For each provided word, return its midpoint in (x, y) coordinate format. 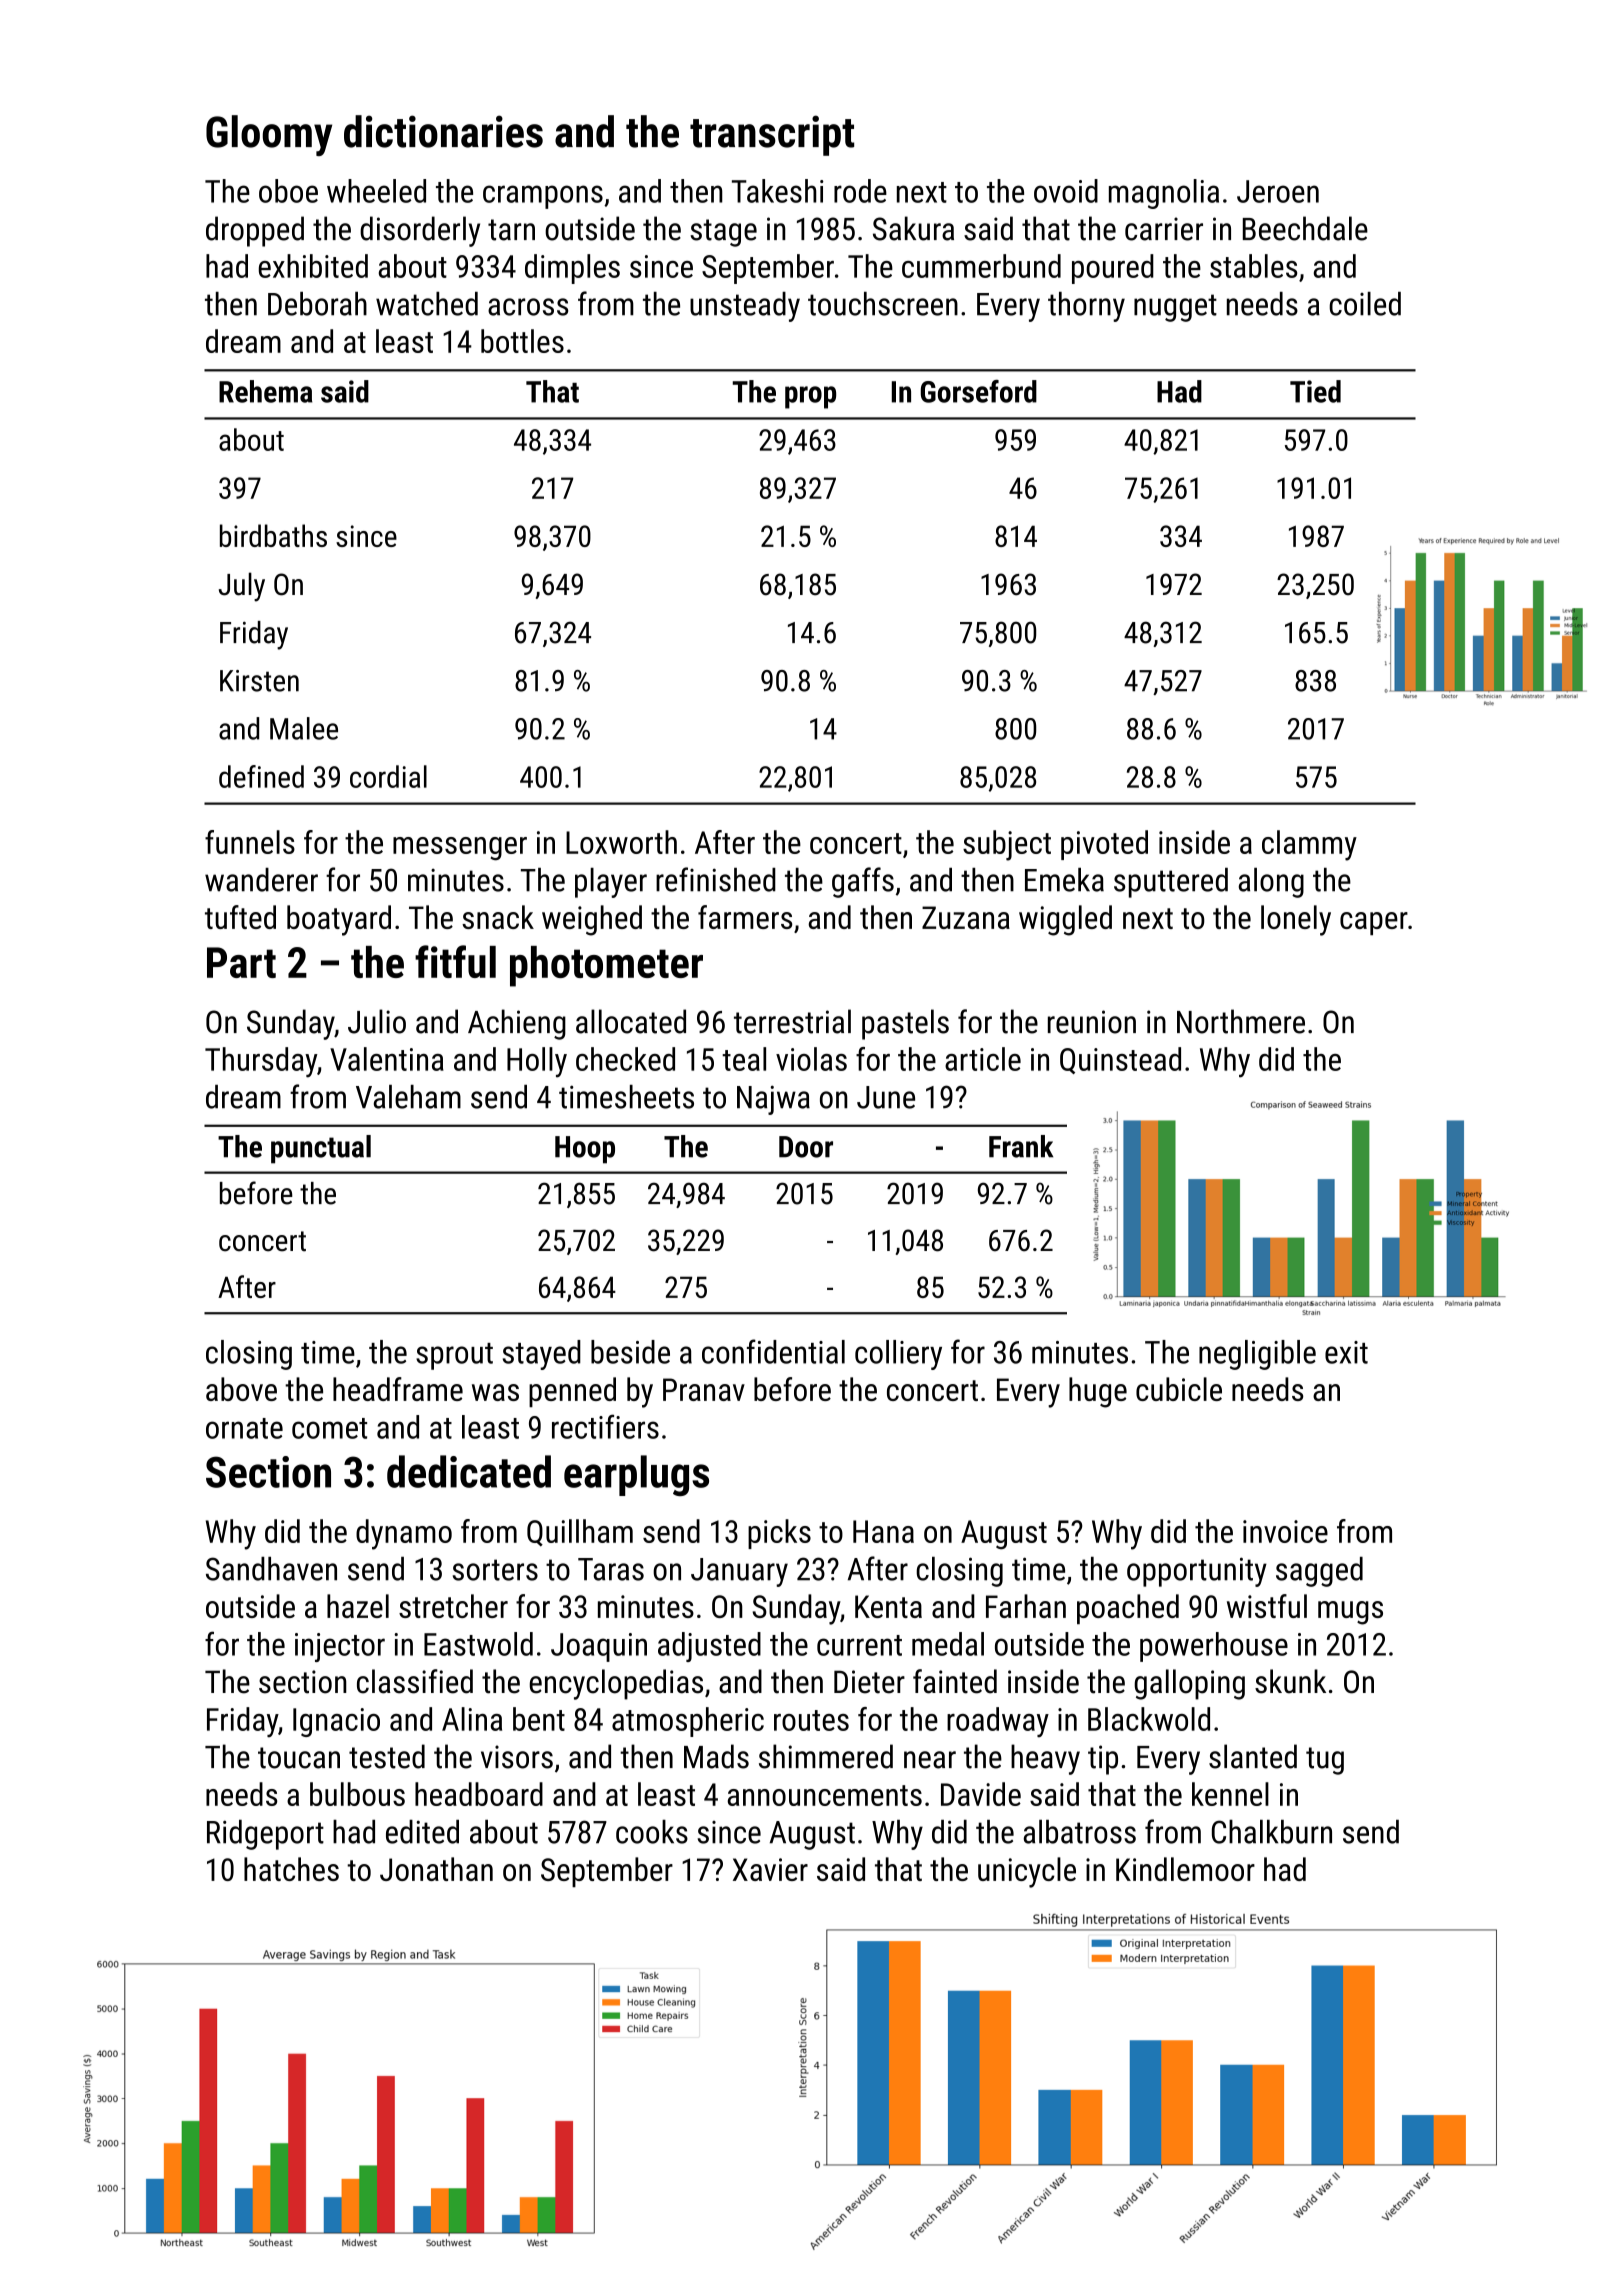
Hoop (585, 1150)
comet (329, 1428)
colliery (898, 1355)
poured (1113, 269)
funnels (250, 842)
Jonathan (436, 1869)
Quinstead (1120, 1060)
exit (1346, 1352)
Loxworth (621, 842)
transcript (772, 135)
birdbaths (273, 535)
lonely (1296, 920)
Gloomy (269, 135)
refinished (716, 879)
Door (806, 1147)
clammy (1309, 845)
